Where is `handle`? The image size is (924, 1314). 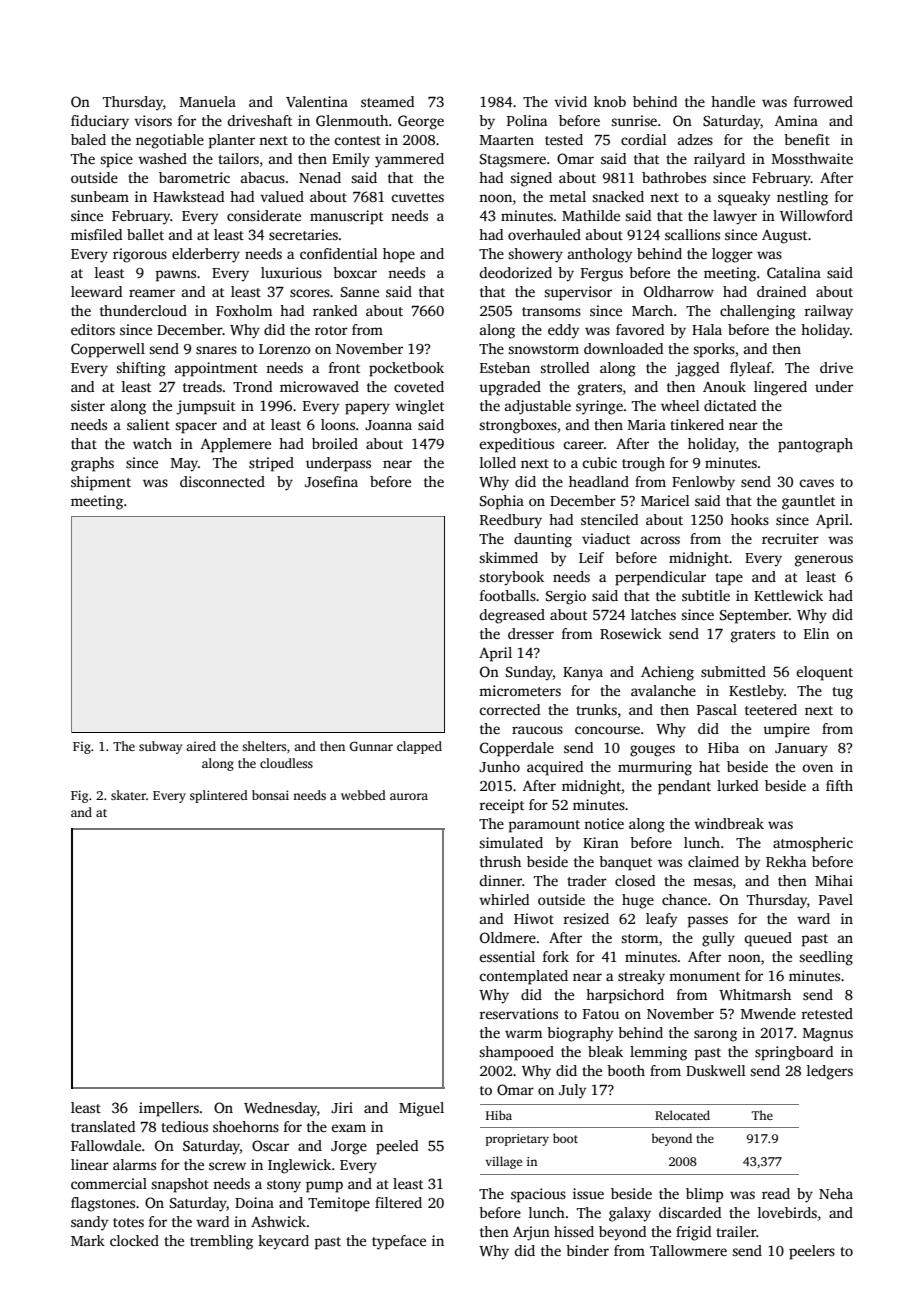 handle is located at coordinates (733, 101).
